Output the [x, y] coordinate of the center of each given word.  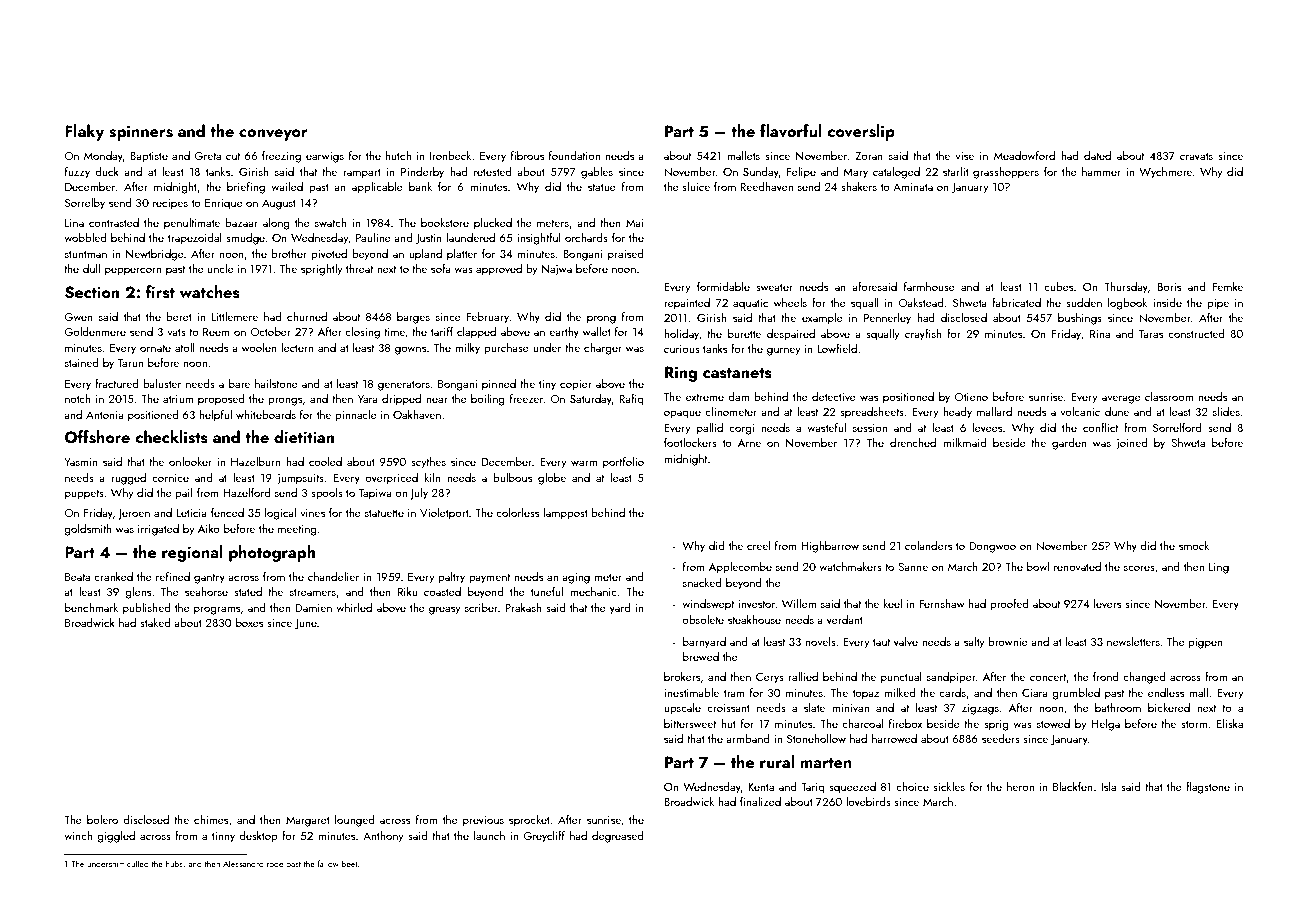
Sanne [913, 567]
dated [1097, 155]
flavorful [791, 131]
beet [350, 863]
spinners [141, 133]
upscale [682, 709]
